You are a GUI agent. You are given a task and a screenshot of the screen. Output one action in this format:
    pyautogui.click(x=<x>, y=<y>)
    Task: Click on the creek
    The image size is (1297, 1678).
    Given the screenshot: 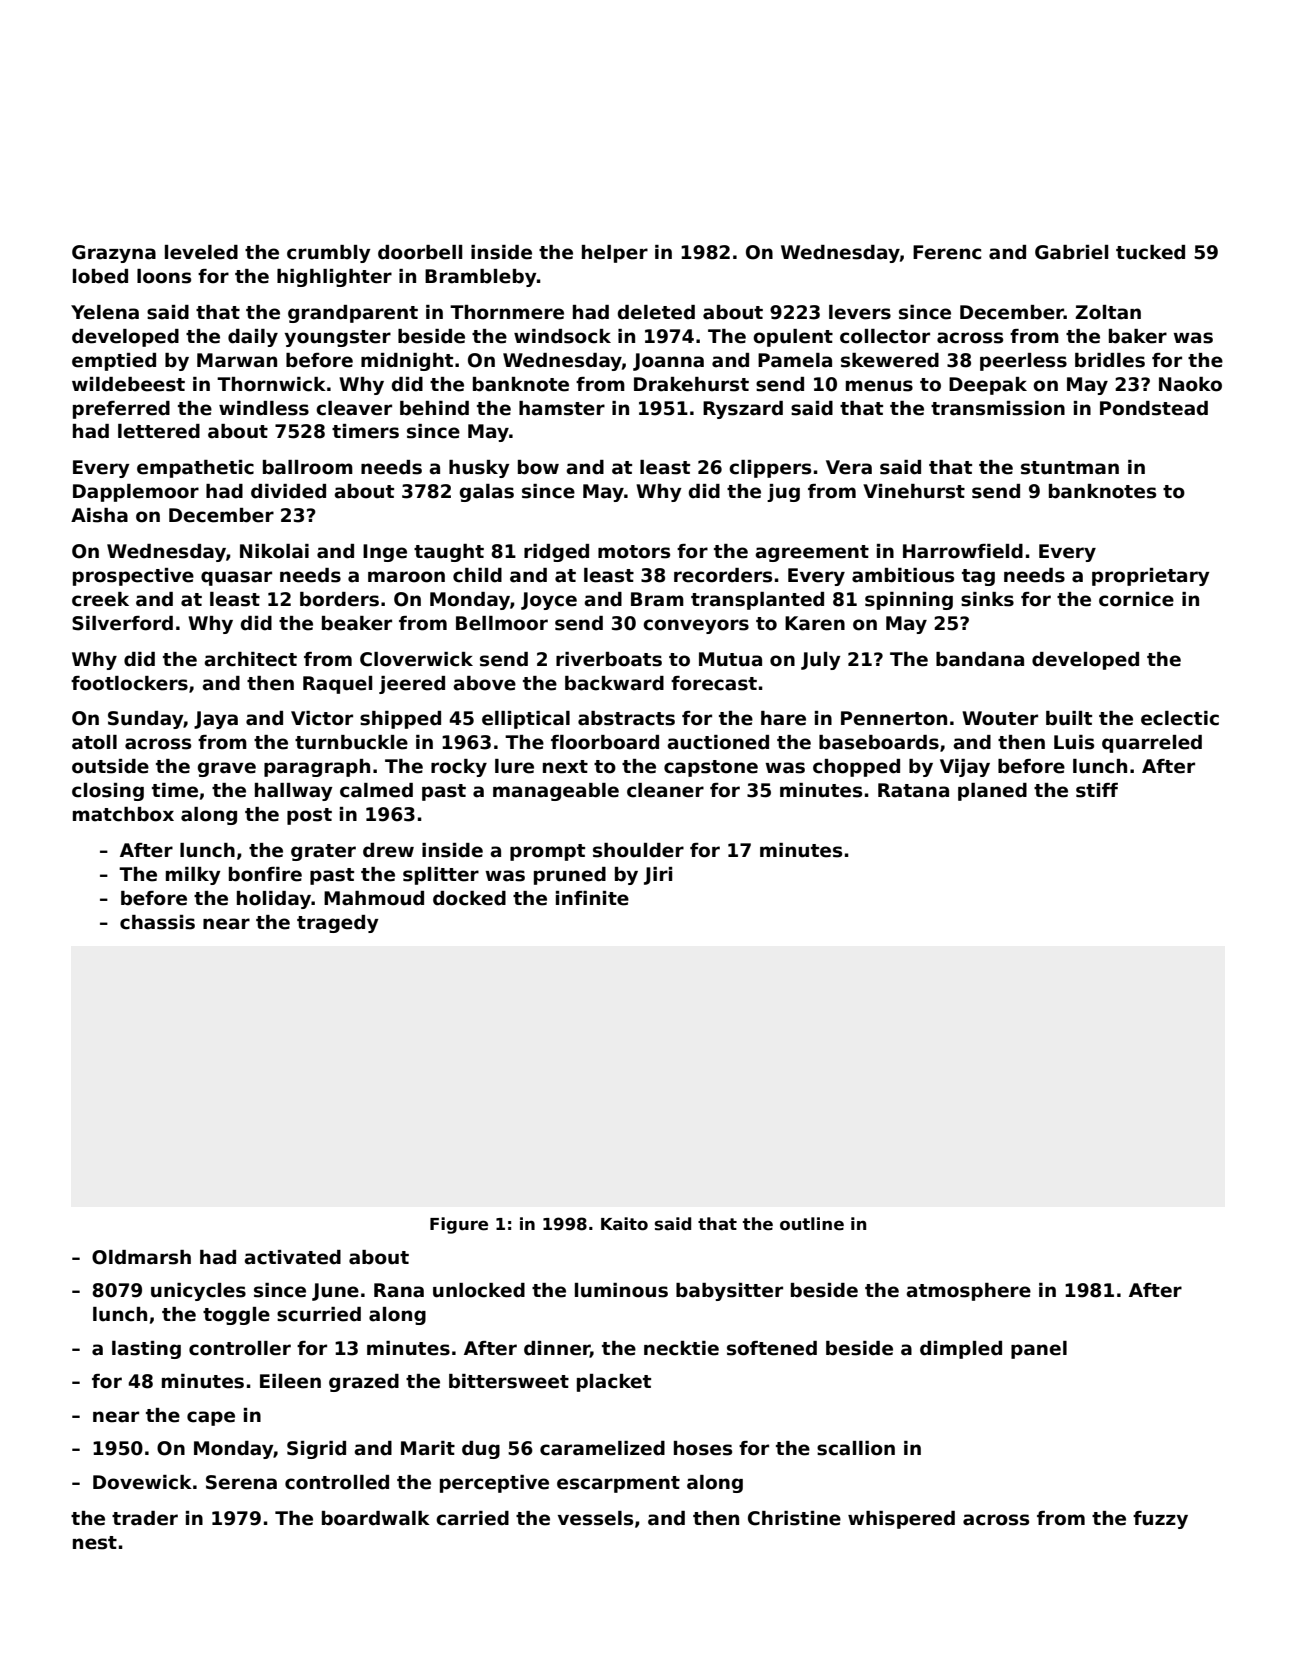 What is the action you would take?
    pyautogui.click(x=100, y=599)
